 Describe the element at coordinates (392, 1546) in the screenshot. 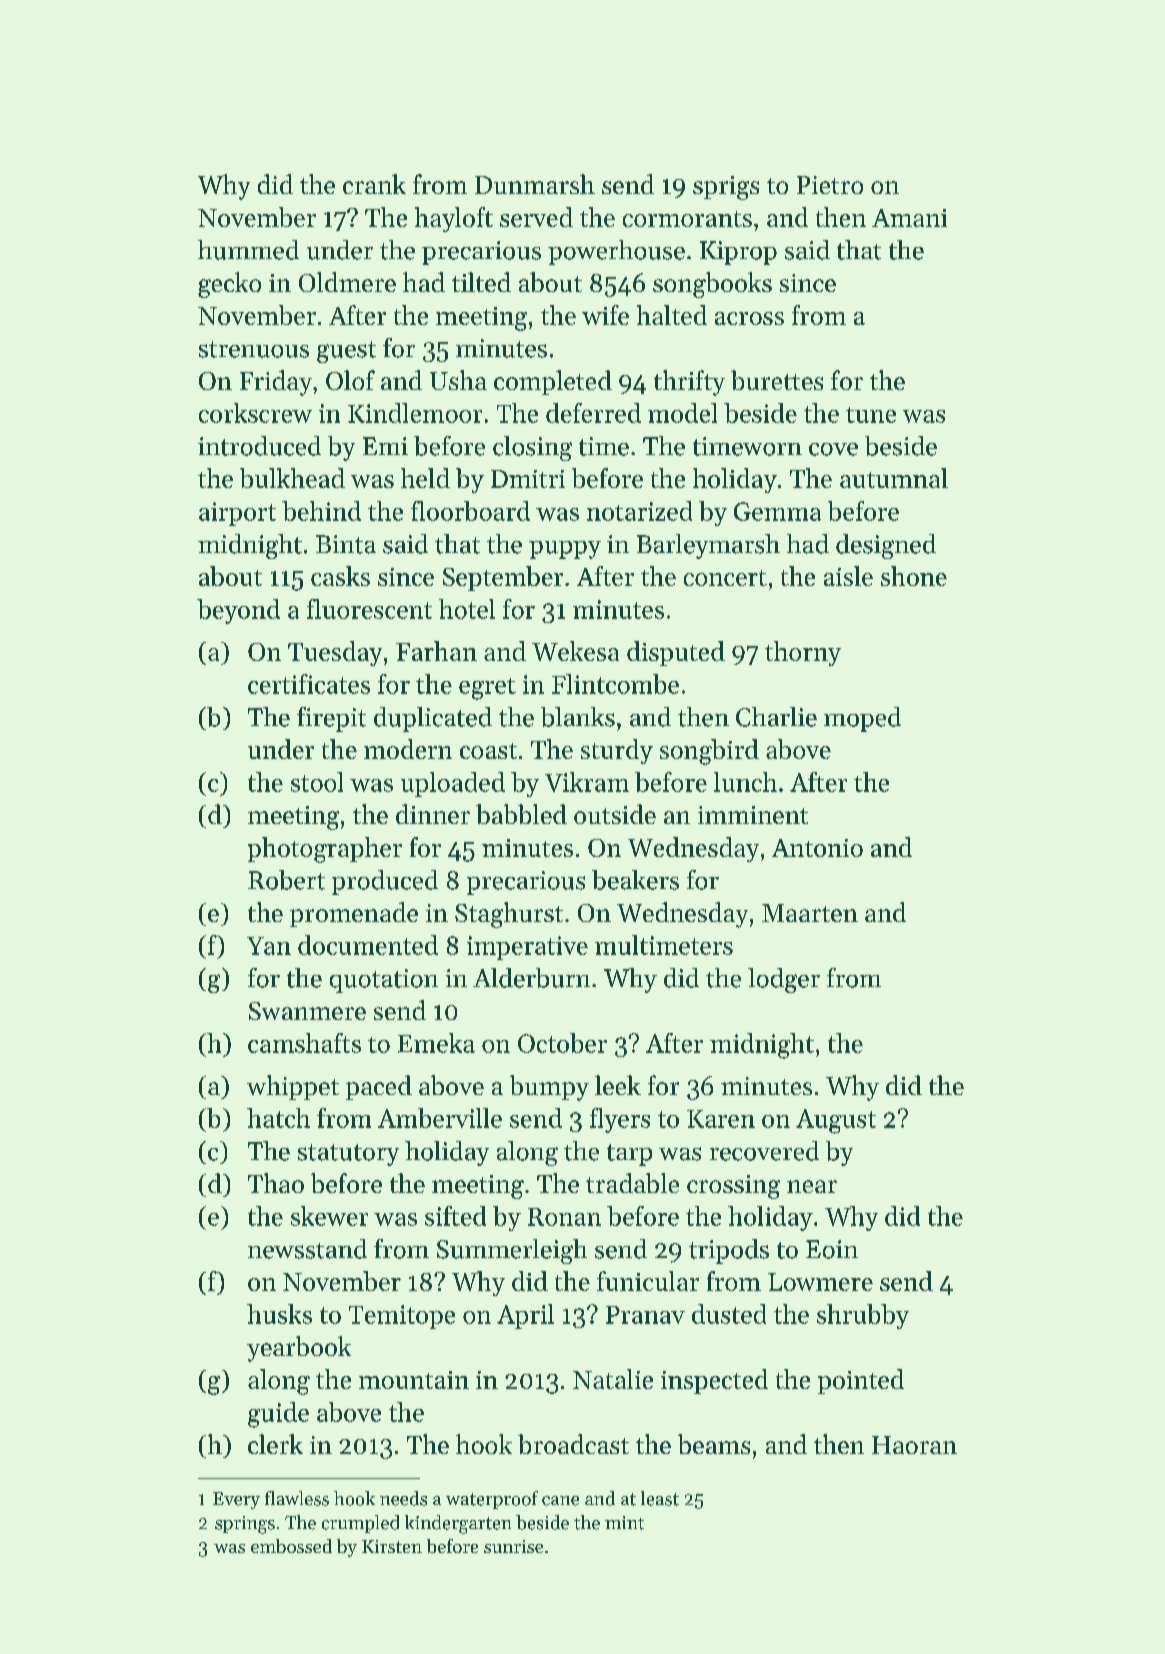

I see `Kirsten` at that location.
